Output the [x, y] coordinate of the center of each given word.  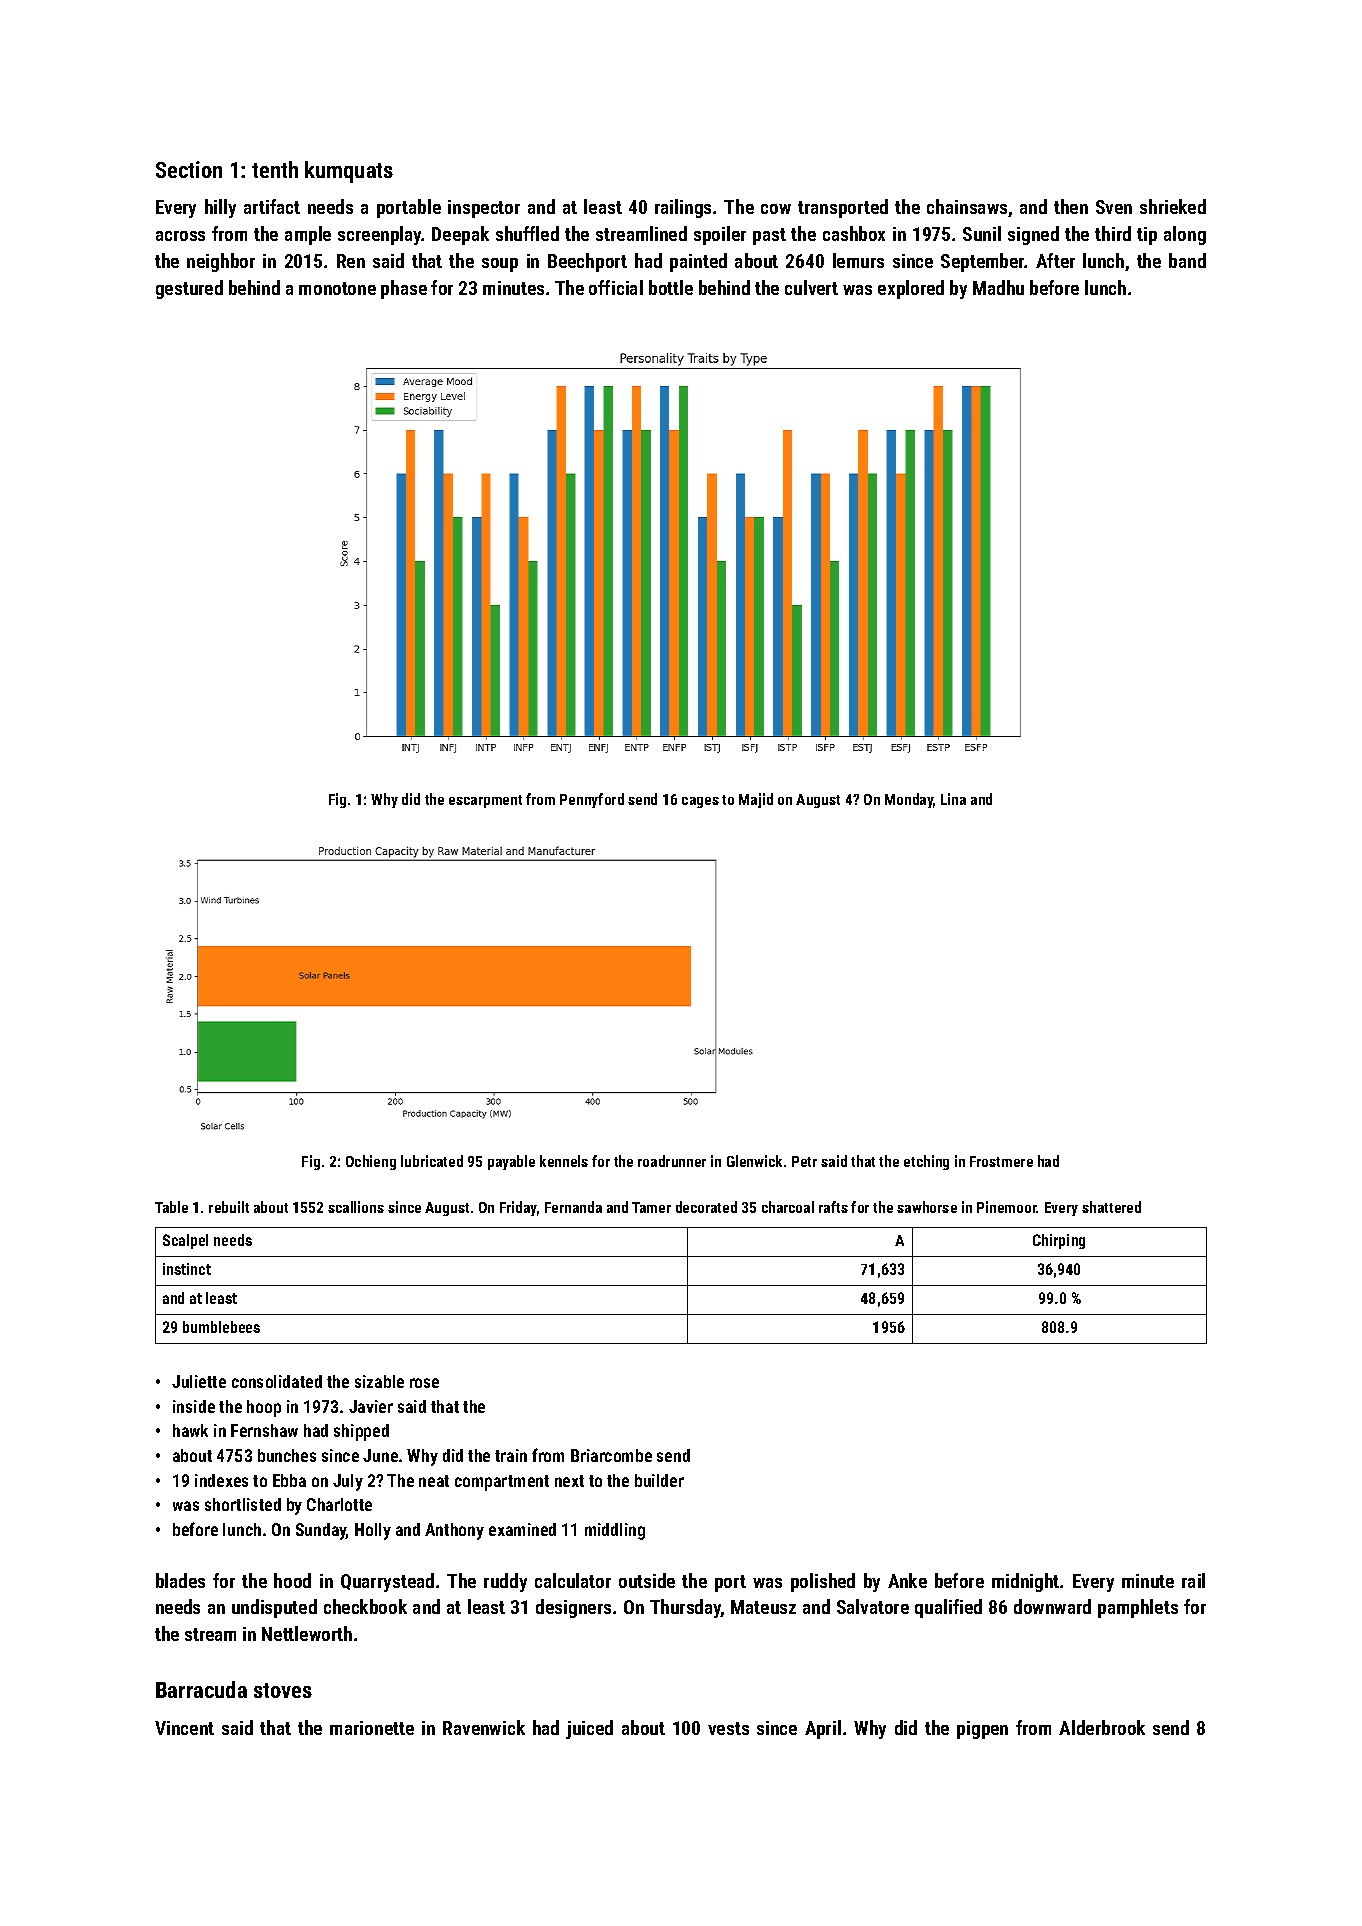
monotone [337, 288]
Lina [953, 799]
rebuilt [229, 1207]
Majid [756, 800]
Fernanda [573, 1207]
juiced [589, 1729]
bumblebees [221, 1327]
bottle [671, 287]
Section [189, 169]
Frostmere [1001, 1161]
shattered [1111, 1207]
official [616, 287]
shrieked [1173, 206]
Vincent [184, 1728]
